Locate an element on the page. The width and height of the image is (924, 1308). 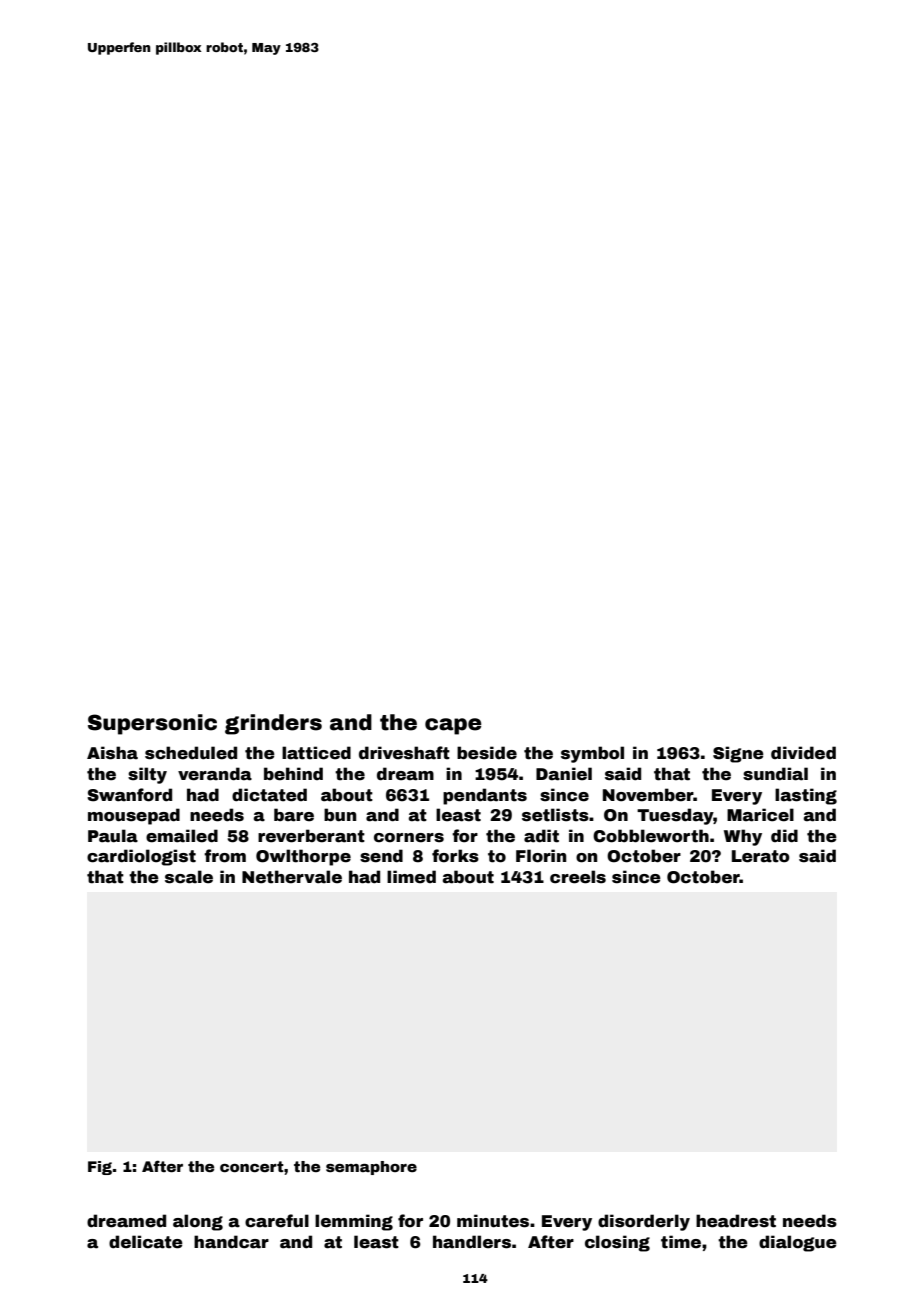
handlers is located at coordinates (472, 1242).
